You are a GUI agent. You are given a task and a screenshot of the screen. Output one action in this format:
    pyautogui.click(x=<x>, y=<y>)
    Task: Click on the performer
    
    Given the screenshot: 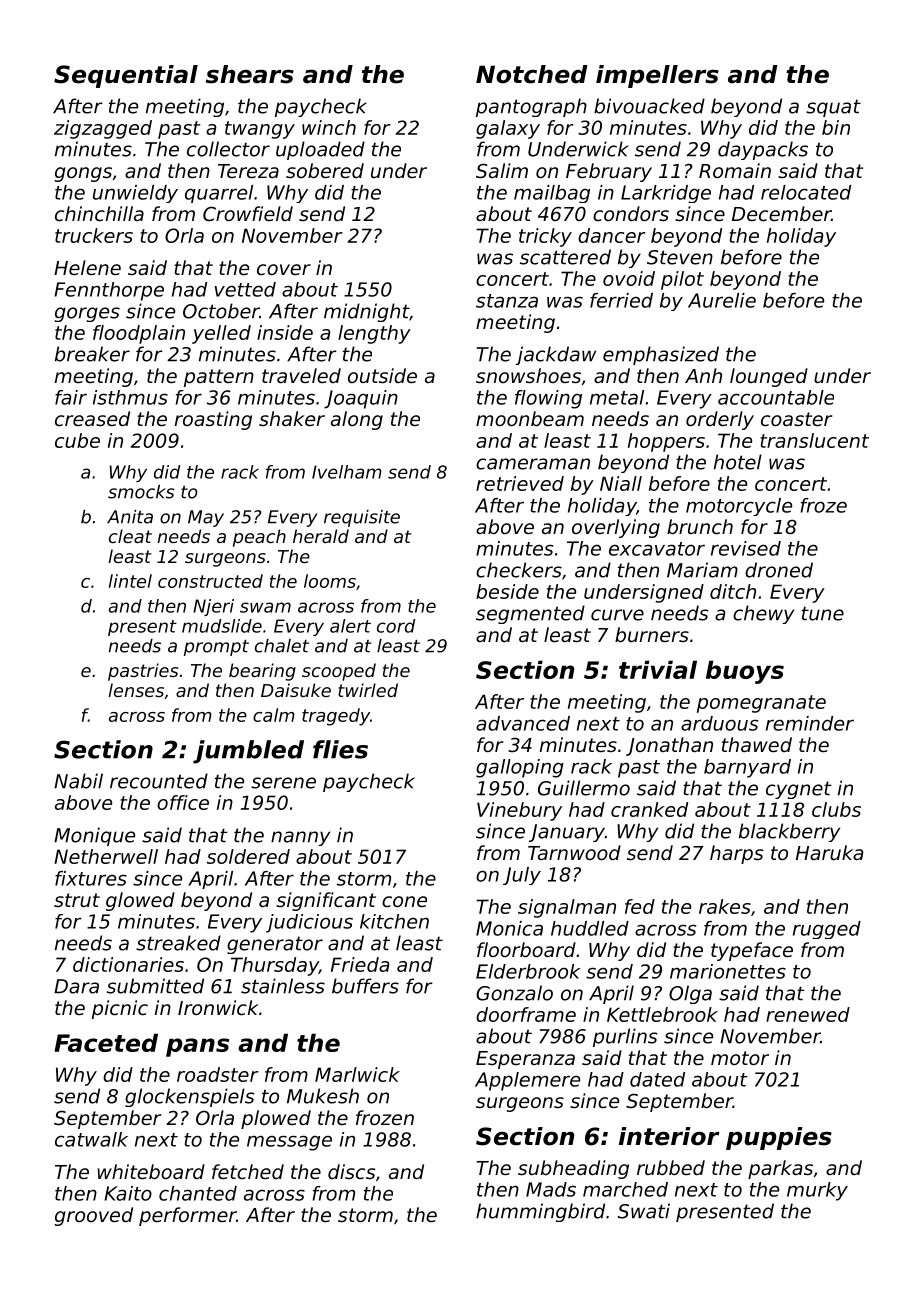 What is the action you would take?
    pyautogui.click(x=187, y=1216)
